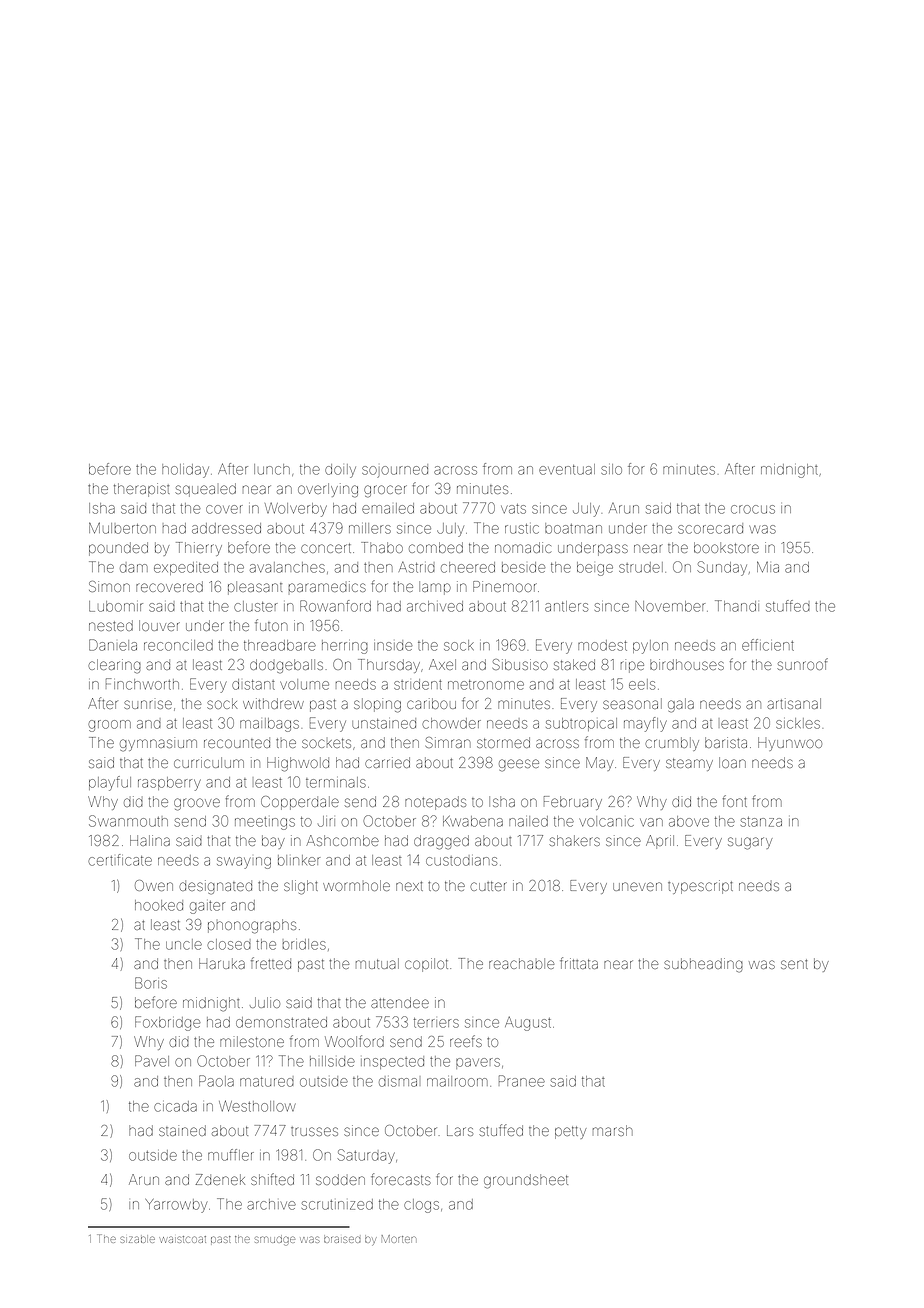 The width and height of the page is (924, 1308). Describe the element at coordinates (460, 1130) in the page. I see `Lars` at that location.
